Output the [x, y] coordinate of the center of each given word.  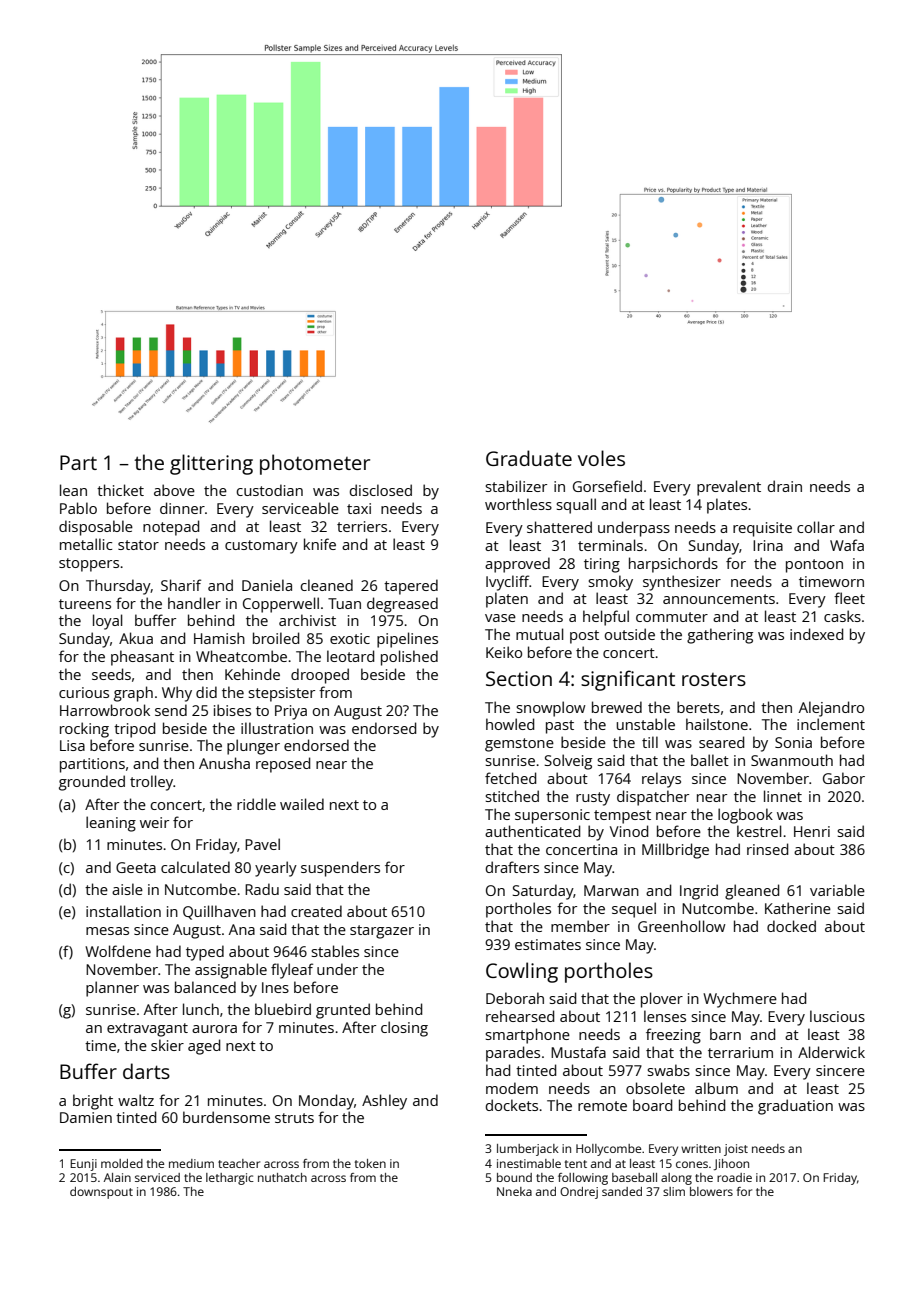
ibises [232, 710]
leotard [350, 656]
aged [204, 1047]
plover [662, 1000]
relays [661, 780]
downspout [101, 1193]
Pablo [78, 508]
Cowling [522, 972]
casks [842, 616]
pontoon [814, 566]
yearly [276, 869]
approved [517, 565]
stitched [512, 796]
